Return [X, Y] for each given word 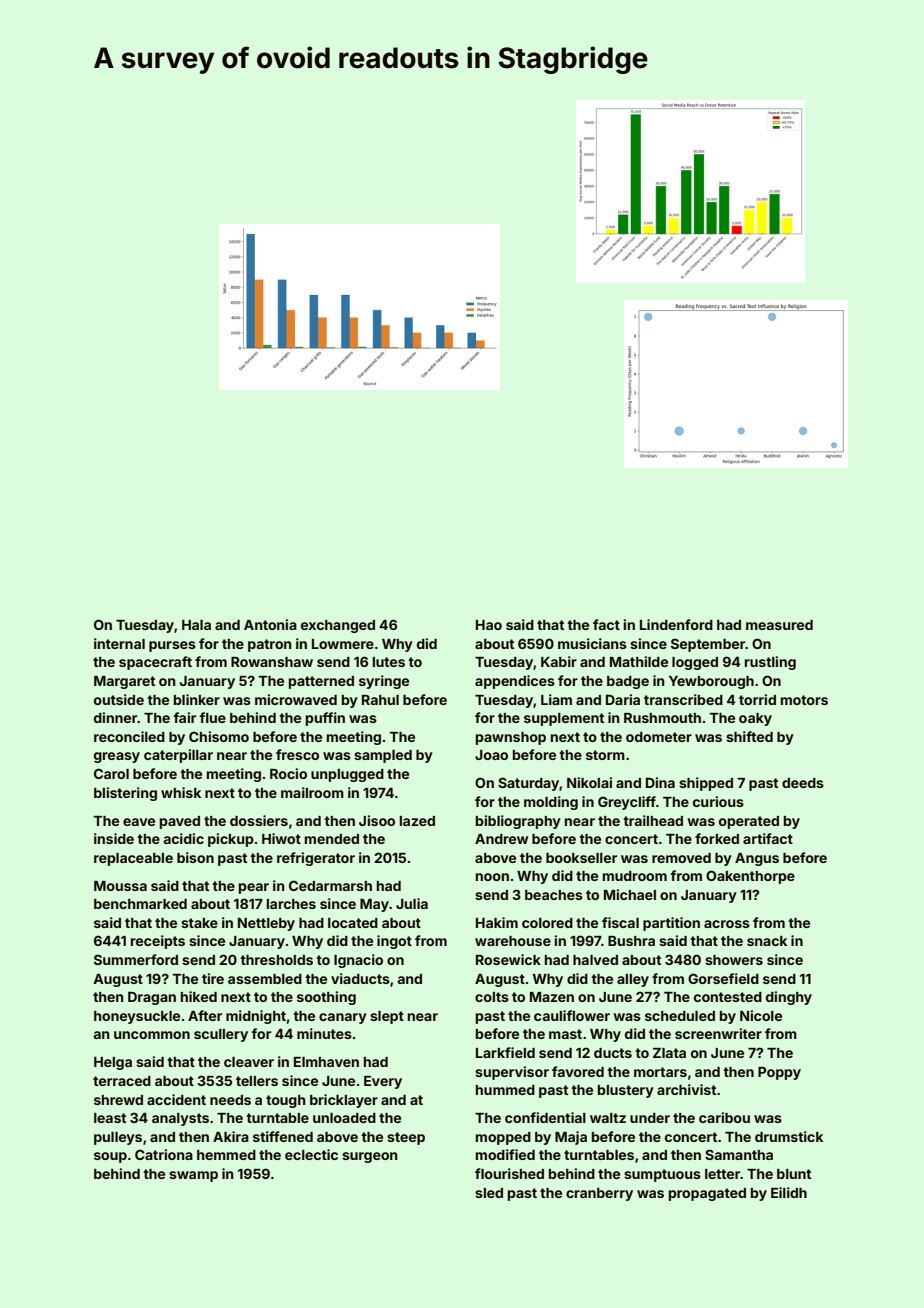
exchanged [338, 626]
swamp [193, 1176]
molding [551, 803]
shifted [749, 736]
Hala [196, 625]
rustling [770, 663]
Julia [412, 903]
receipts [158, 942]
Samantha [739, 1154]
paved [180, 822]
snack [767, 941]
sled [489, 1193]
